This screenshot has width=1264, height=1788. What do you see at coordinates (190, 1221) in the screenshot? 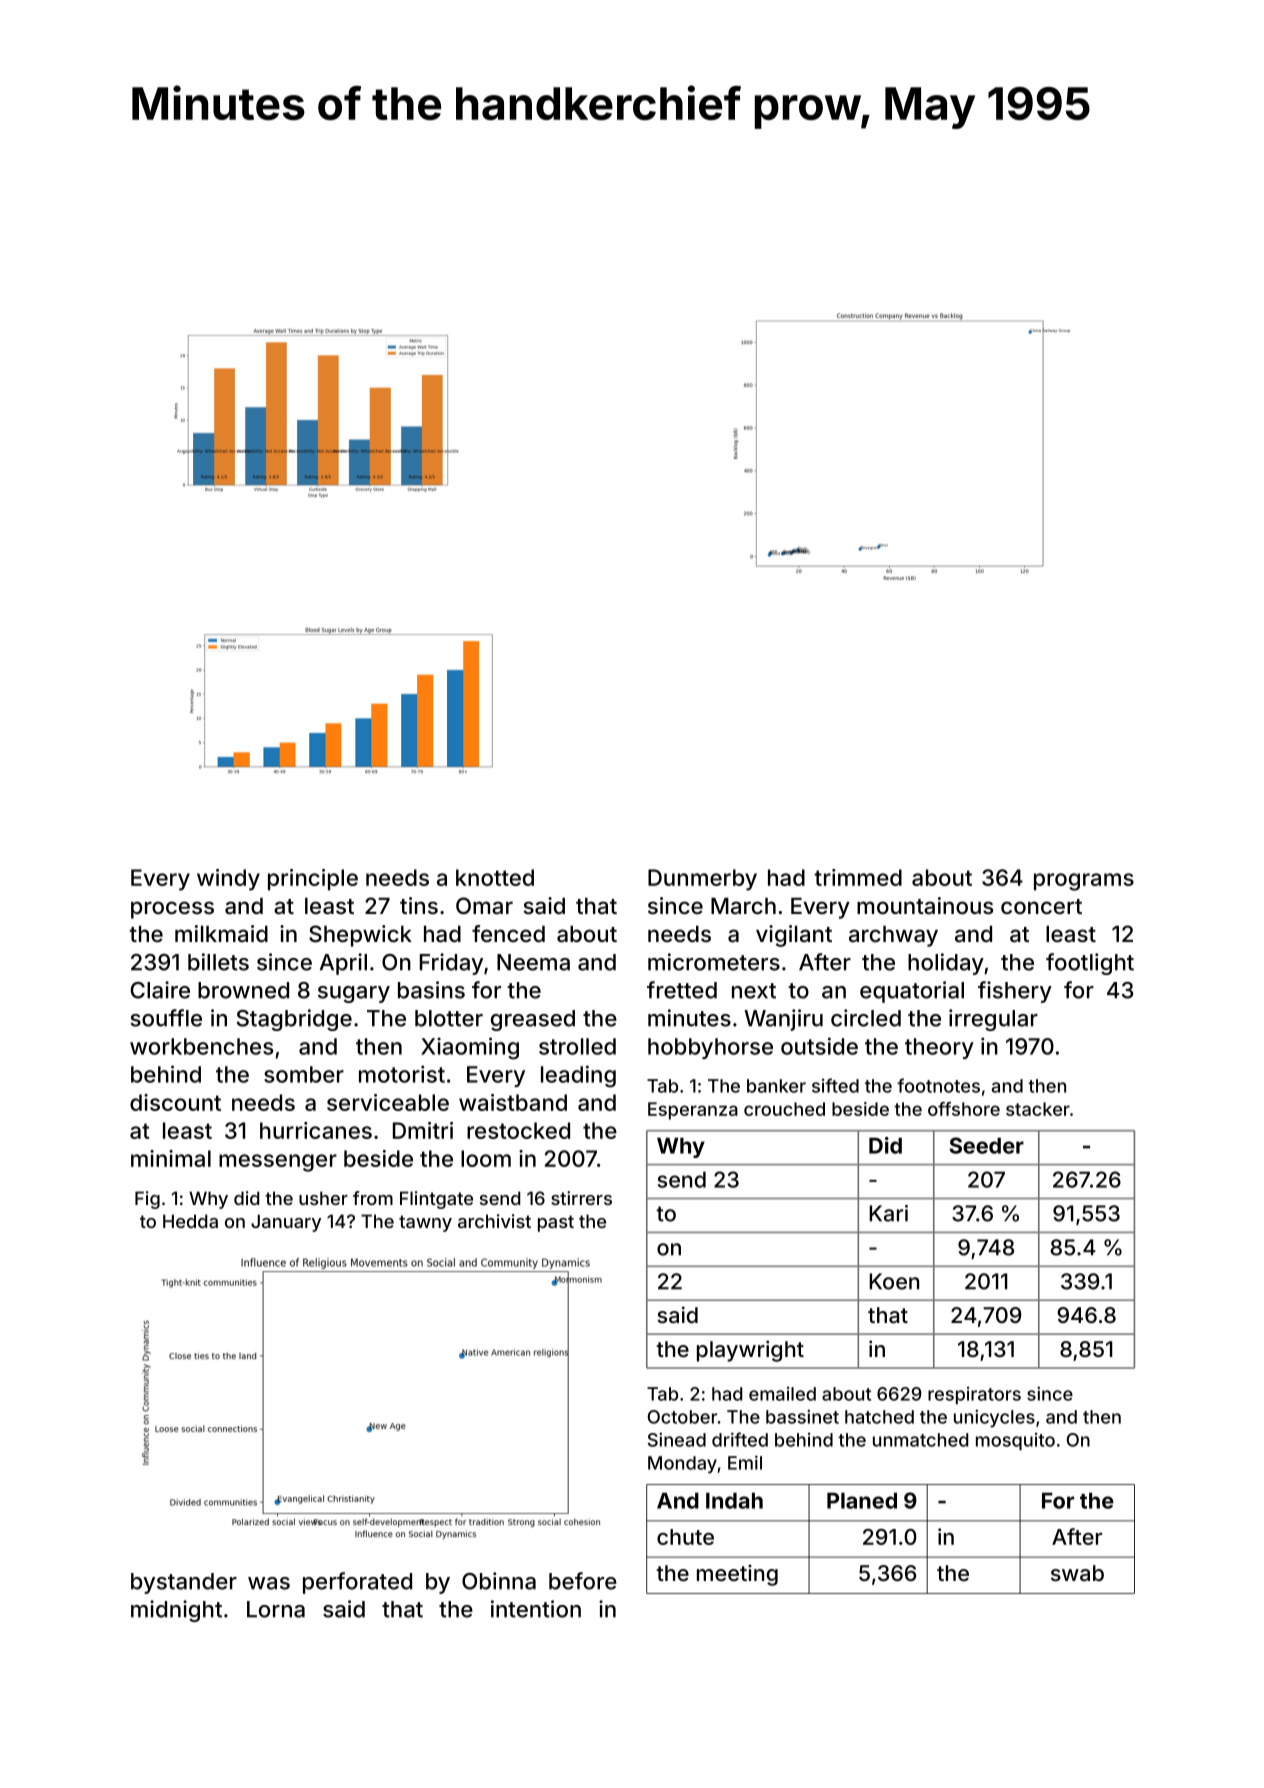
I see `Hedda` at bounding box center [190, 1221].
